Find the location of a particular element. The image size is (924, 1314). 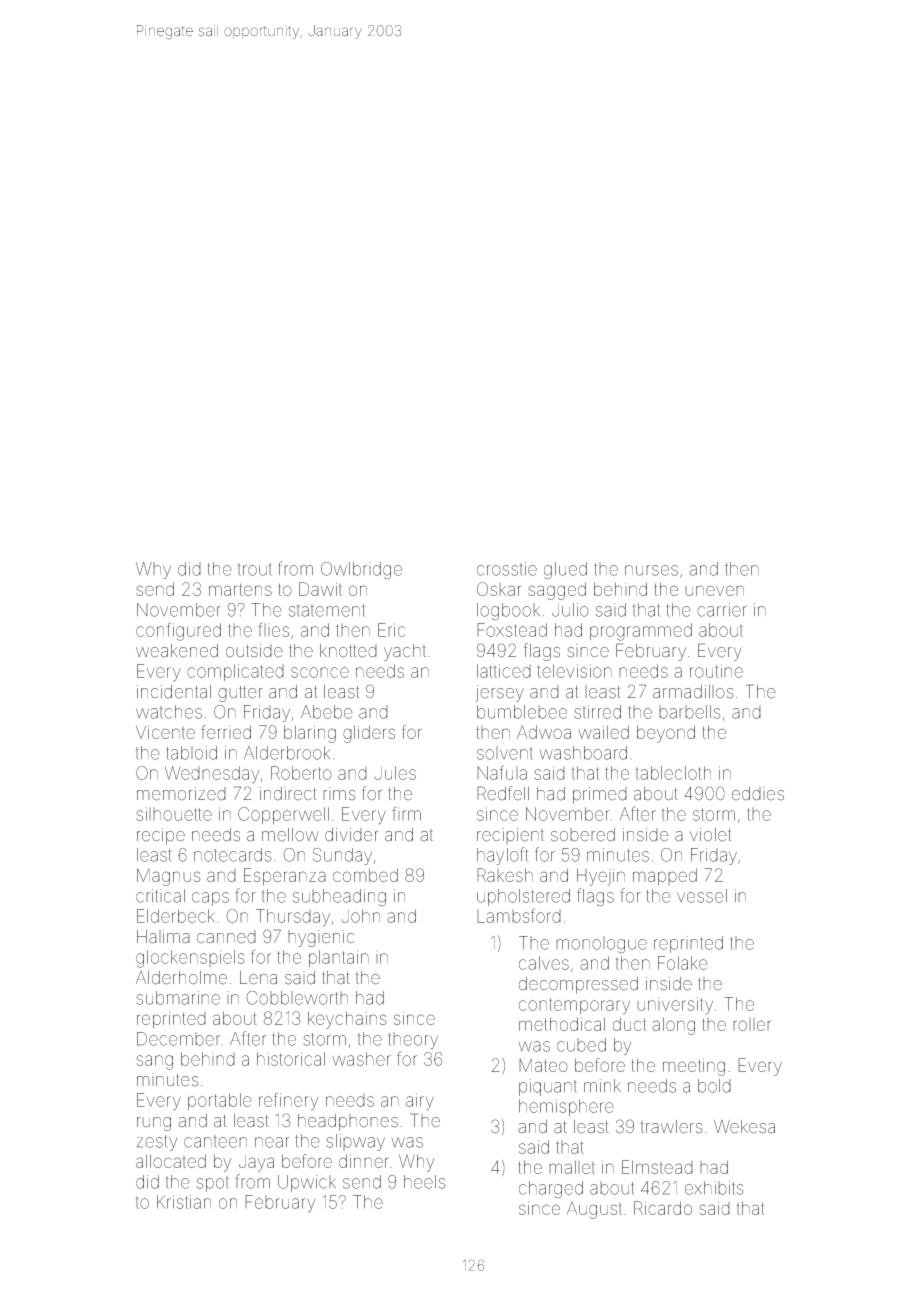

crosstie is located at coordinates (507, 569).
